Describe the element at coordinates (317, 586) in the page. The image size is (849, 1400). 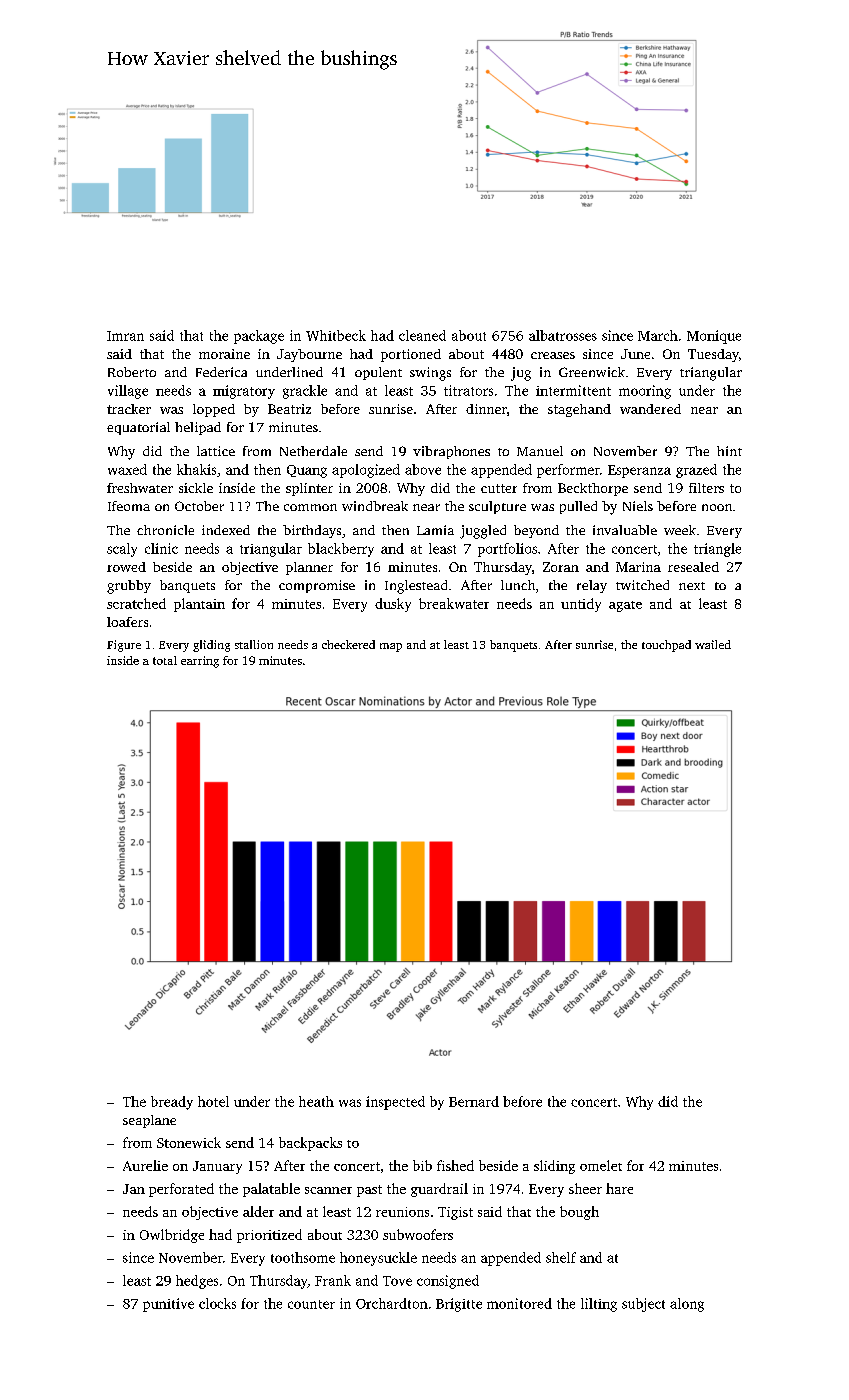
I see `compromise` at that location.
